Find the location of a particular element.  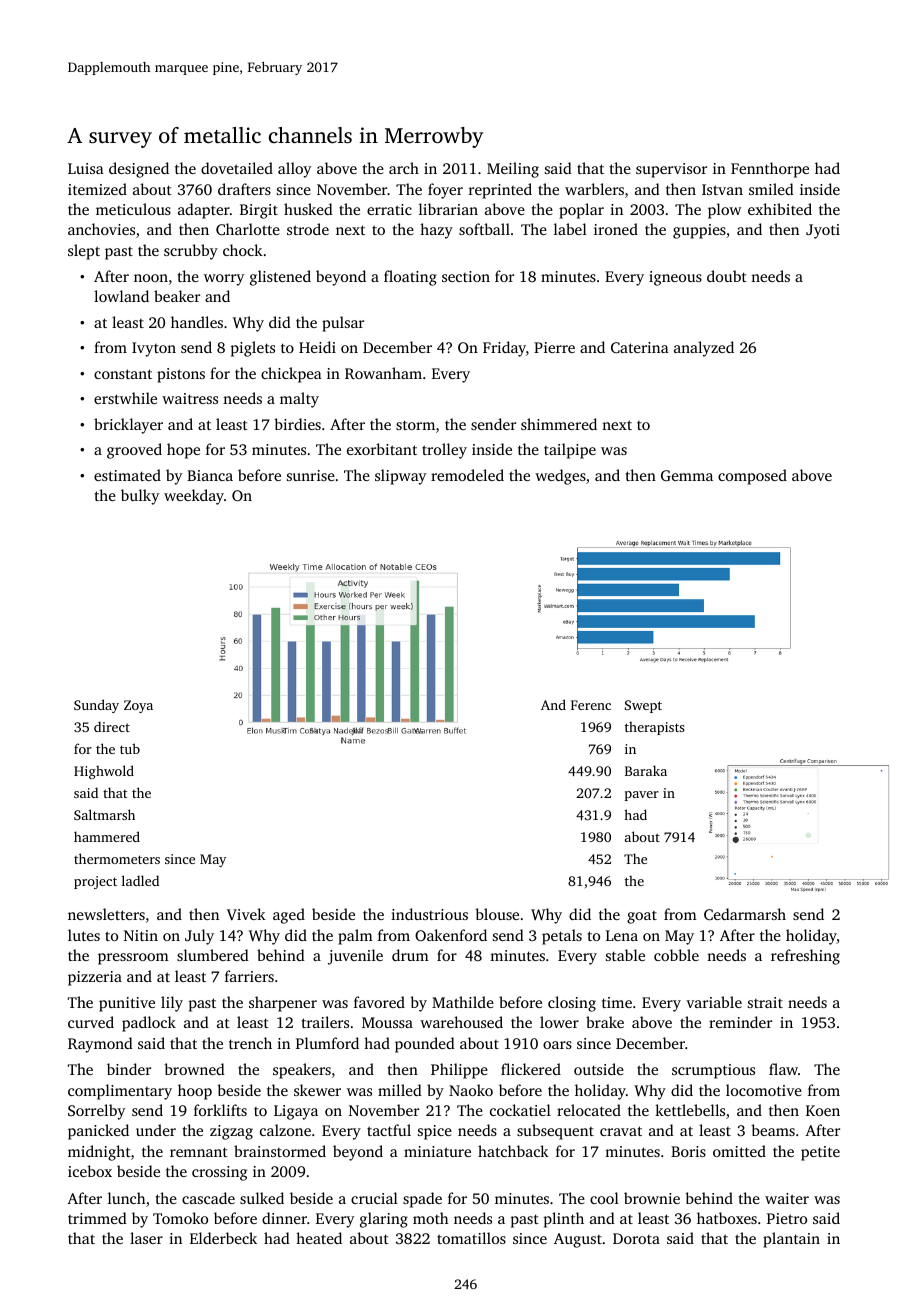

wedges is located at coordinates (560, 477).
